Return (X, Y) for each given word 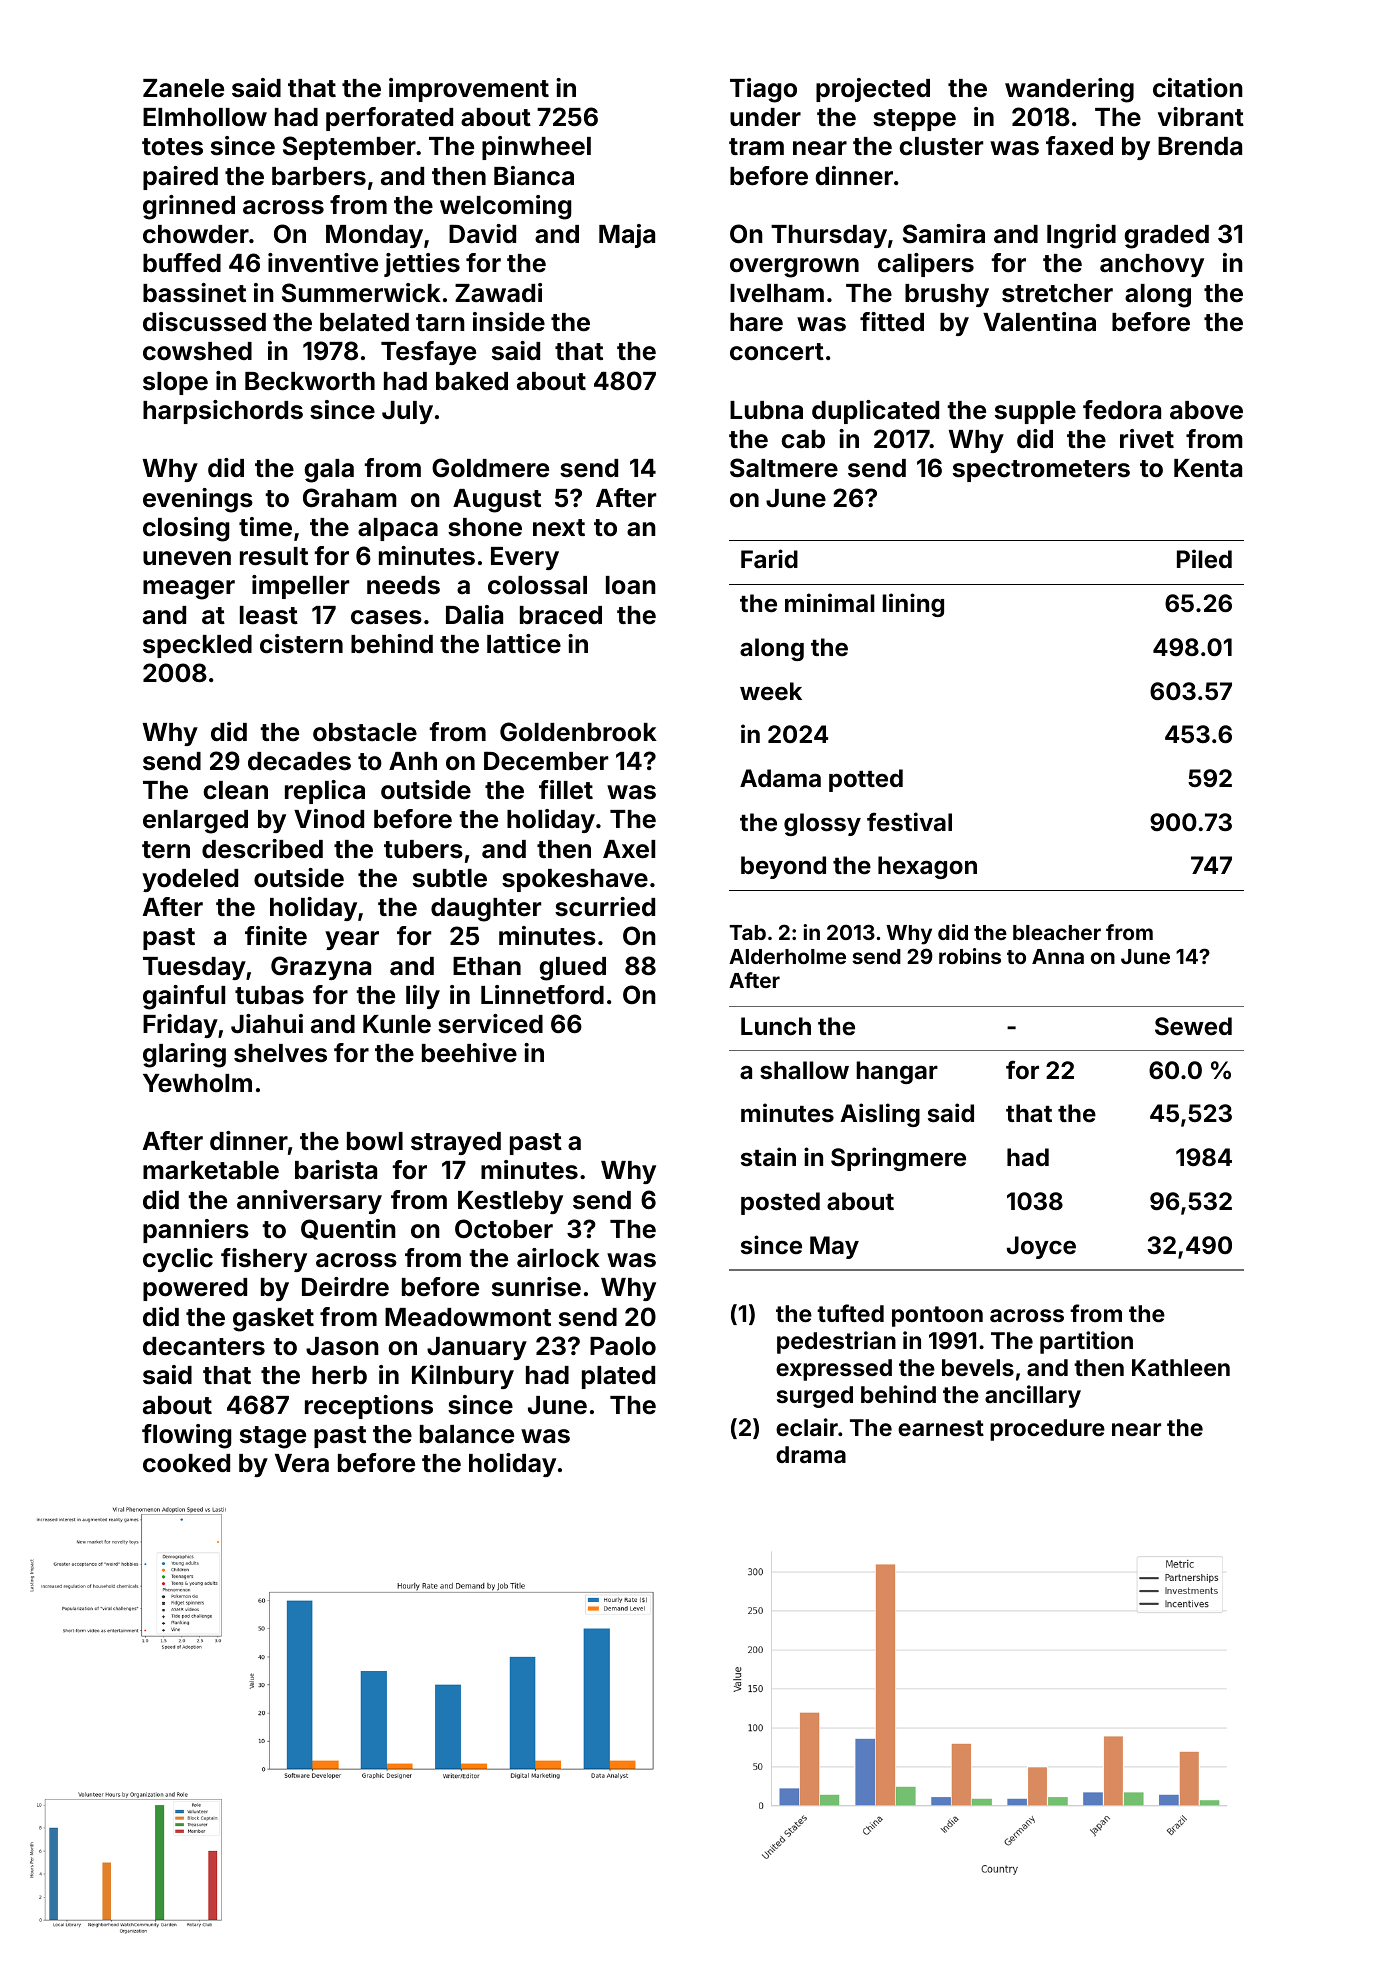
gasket (273, 1320)
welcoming (505, 207)
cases (386, 617)
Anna (1058, 956)
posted (780, 1203)
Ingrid (1081, 236)
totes (172, 147)
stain (768, 1157)
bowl (375, 1141)
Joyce (1041, 1247)
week (771, 691)
